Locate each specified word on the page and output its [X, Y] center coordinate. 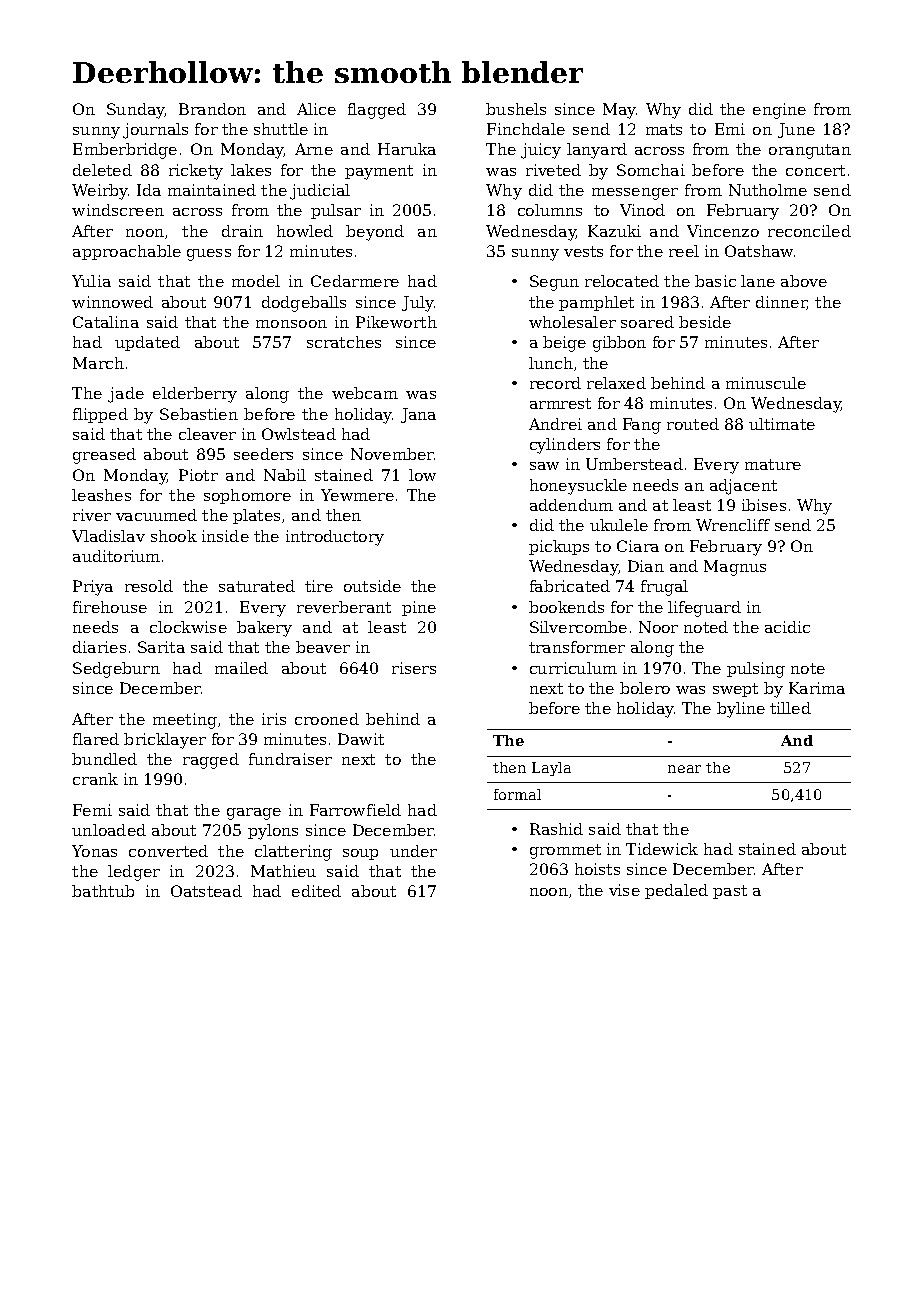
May [619, 111]
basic [715, 281]
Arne [314, 149]
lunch [551, 363]
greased [104, 456]
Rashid [556, 829]
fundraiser [290, 759]
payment [379, 172]
